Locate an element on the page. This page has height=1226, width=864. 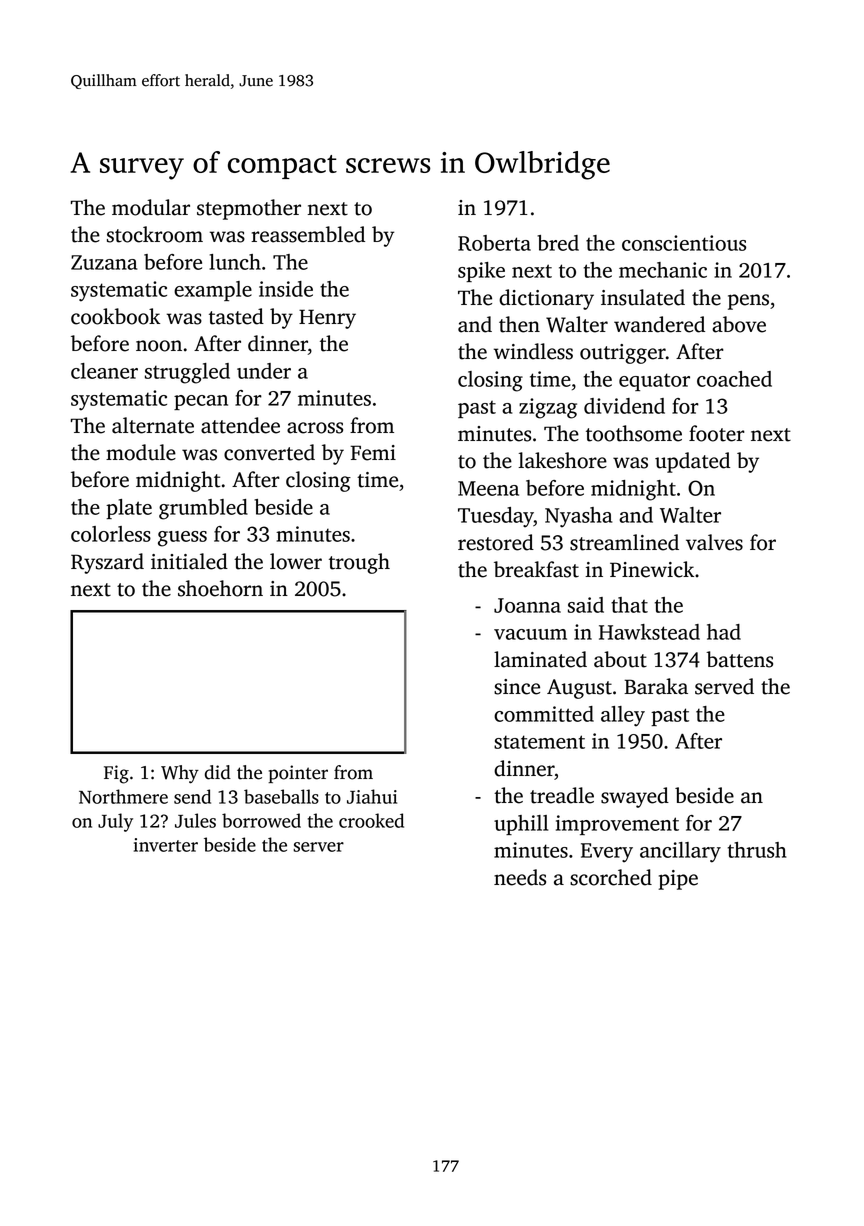
conscientious is located at coordinates (684, 243).
